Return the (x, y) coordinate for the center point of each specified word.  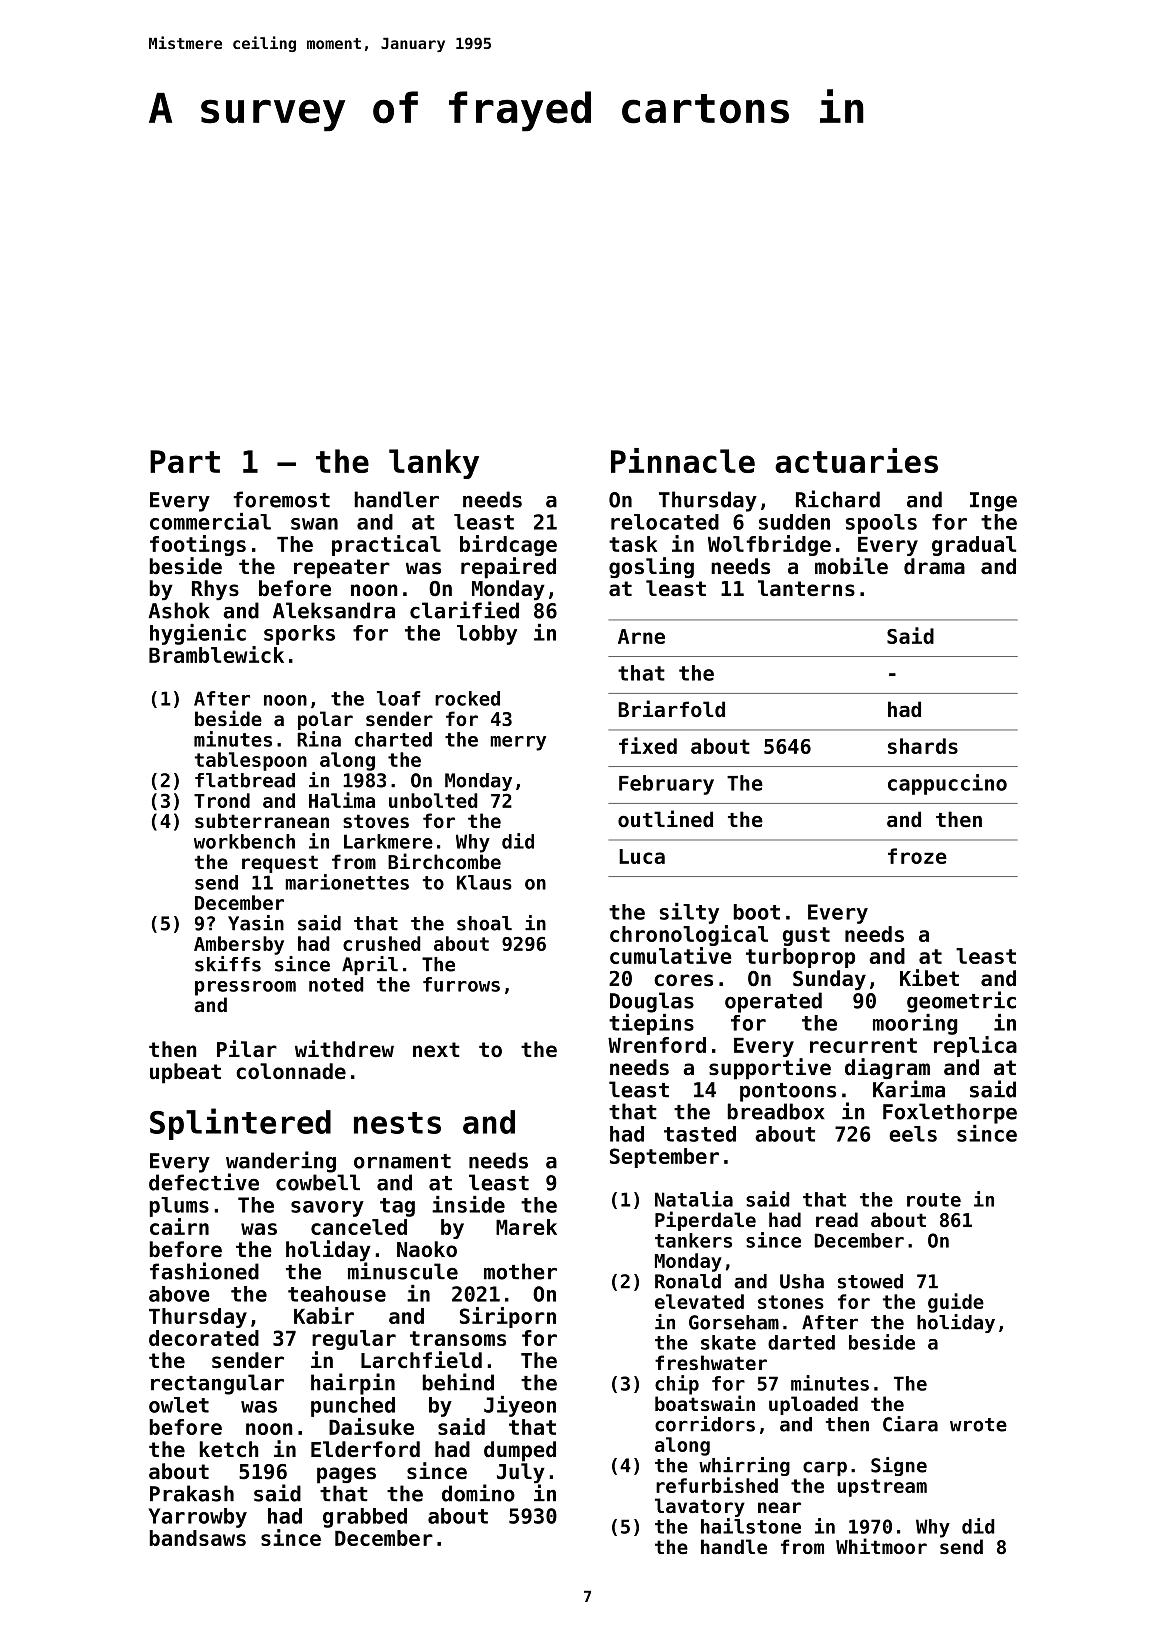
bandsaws (197, 1538)
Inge (993, 502)
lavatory (700, 1507)
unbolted (433, 800)
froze (917, 856)
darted (801, 1342)
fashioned (204, 1271)
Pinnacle (683, 460)
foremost (281, 499)
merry (518, 743)
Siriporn (508, 1317)
